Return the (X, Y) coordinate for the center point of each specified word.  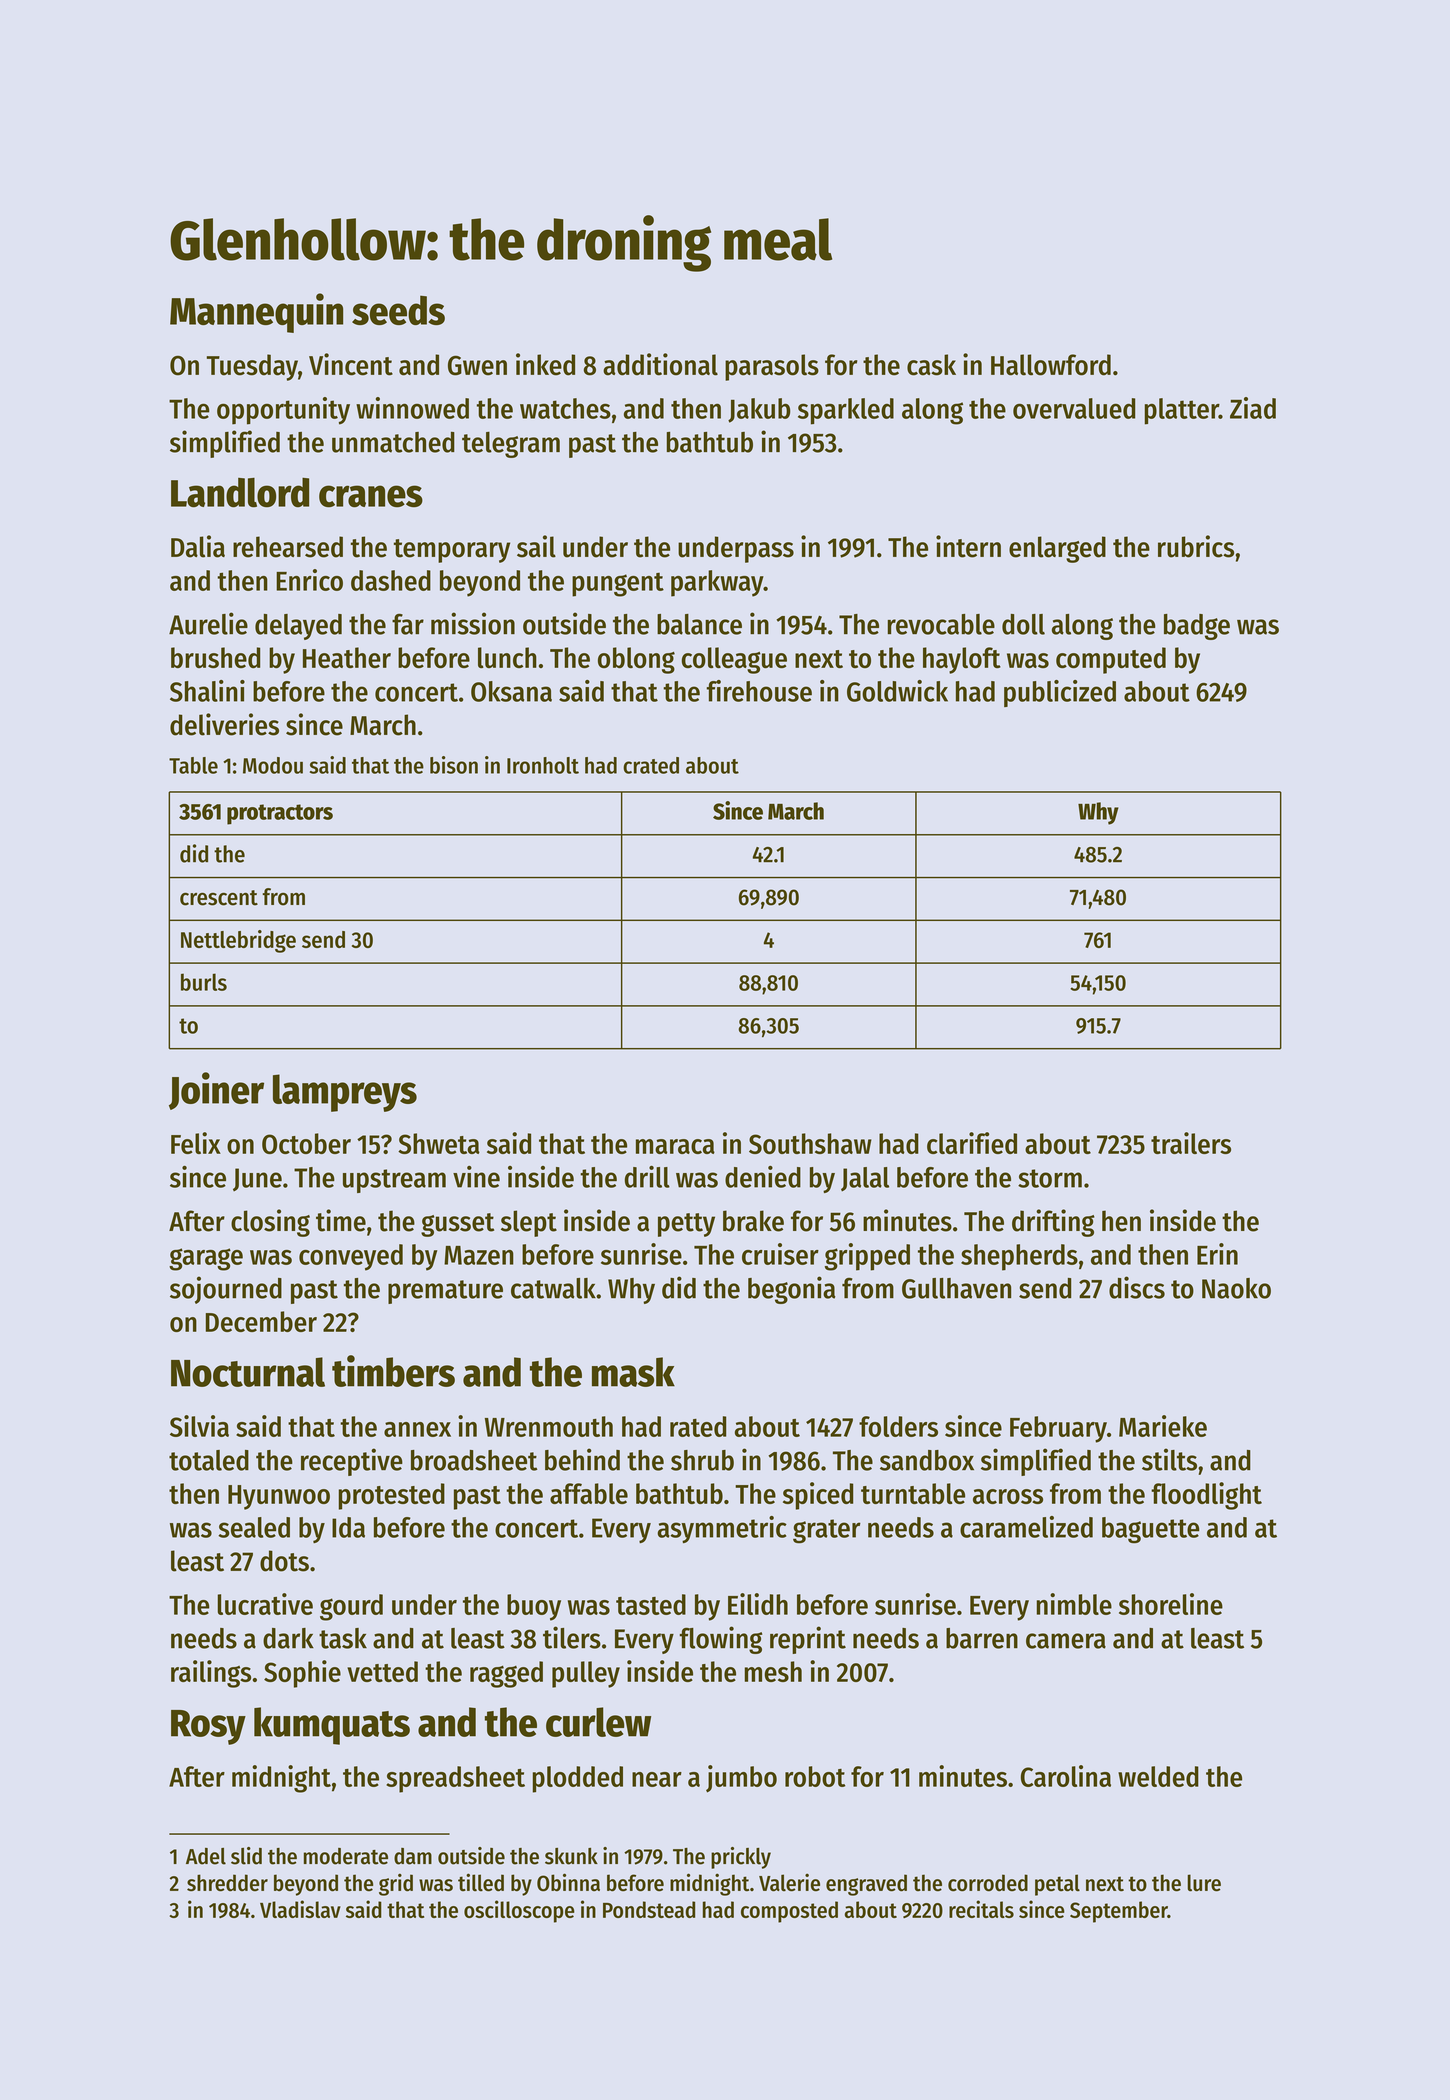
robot (815, 1776)
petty (686, 1225)
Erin (1217, 1254)
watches (565, 408)
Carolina (1066, 1776)
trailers (1191, 1143)
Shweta (439, 1143)
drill (647, 1177)
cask (931, 365)
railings (211, 1674)
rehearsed (288, 547)
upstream (394, 1181)
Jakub (759, 410)
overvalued (1074, 408)
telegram (511, 445)
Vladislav (300, 1909)
